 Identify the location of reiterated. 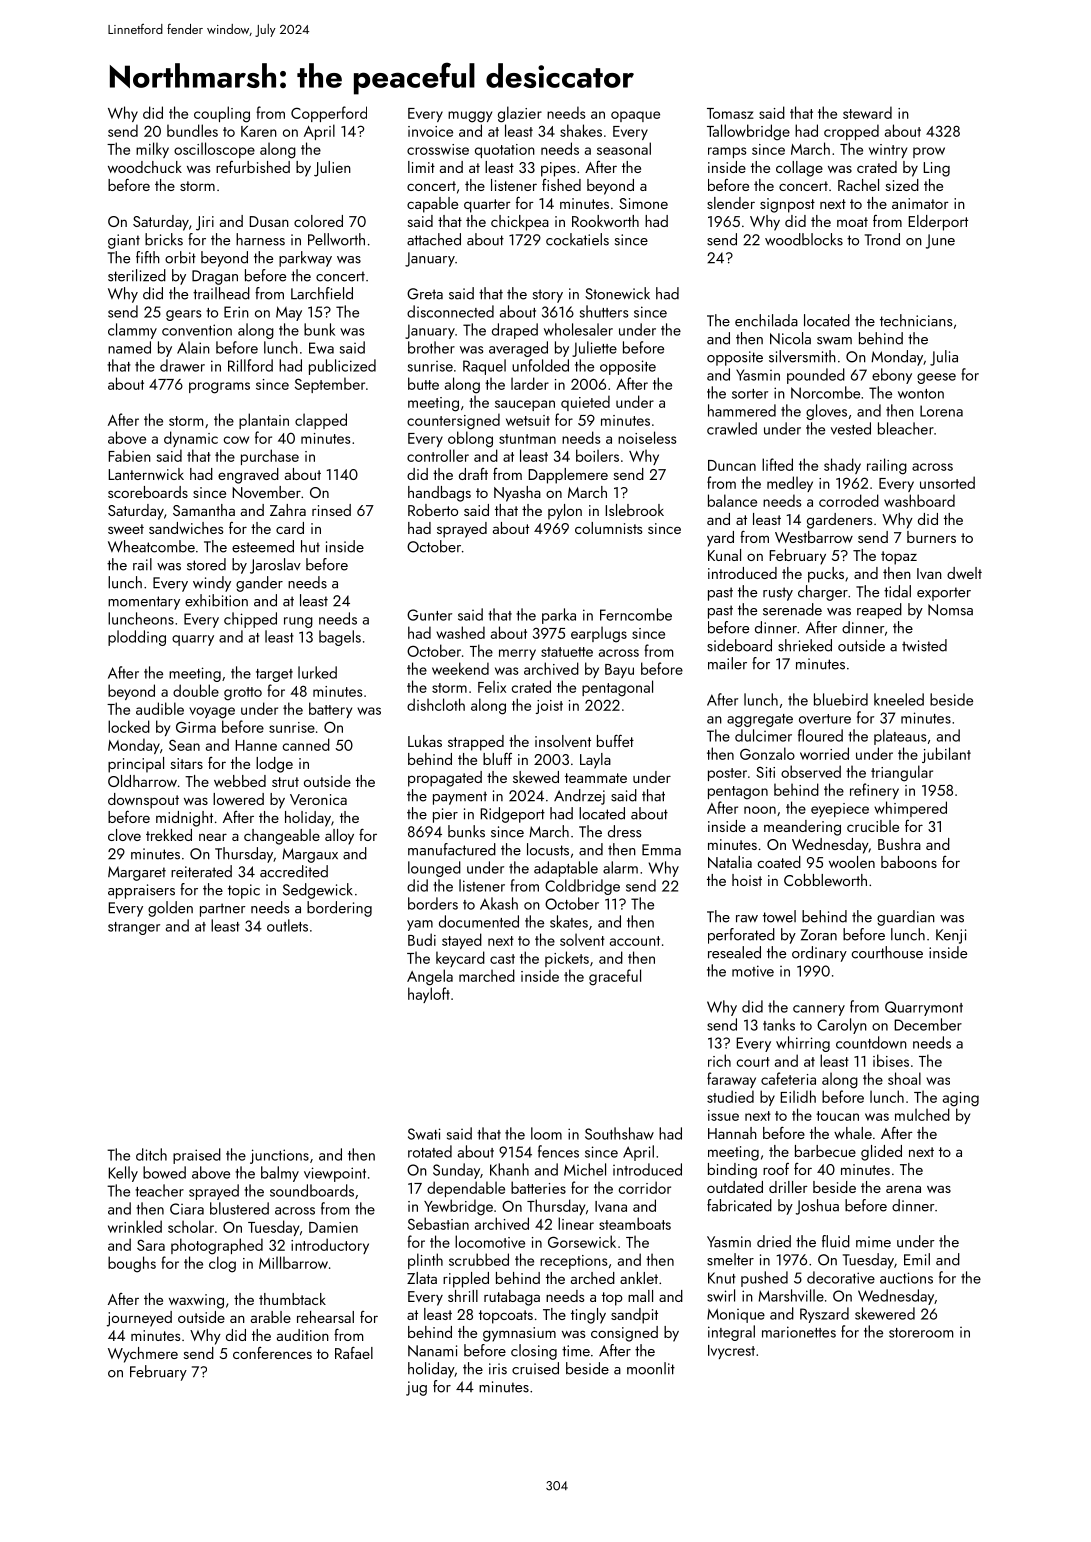
(201, 871).
